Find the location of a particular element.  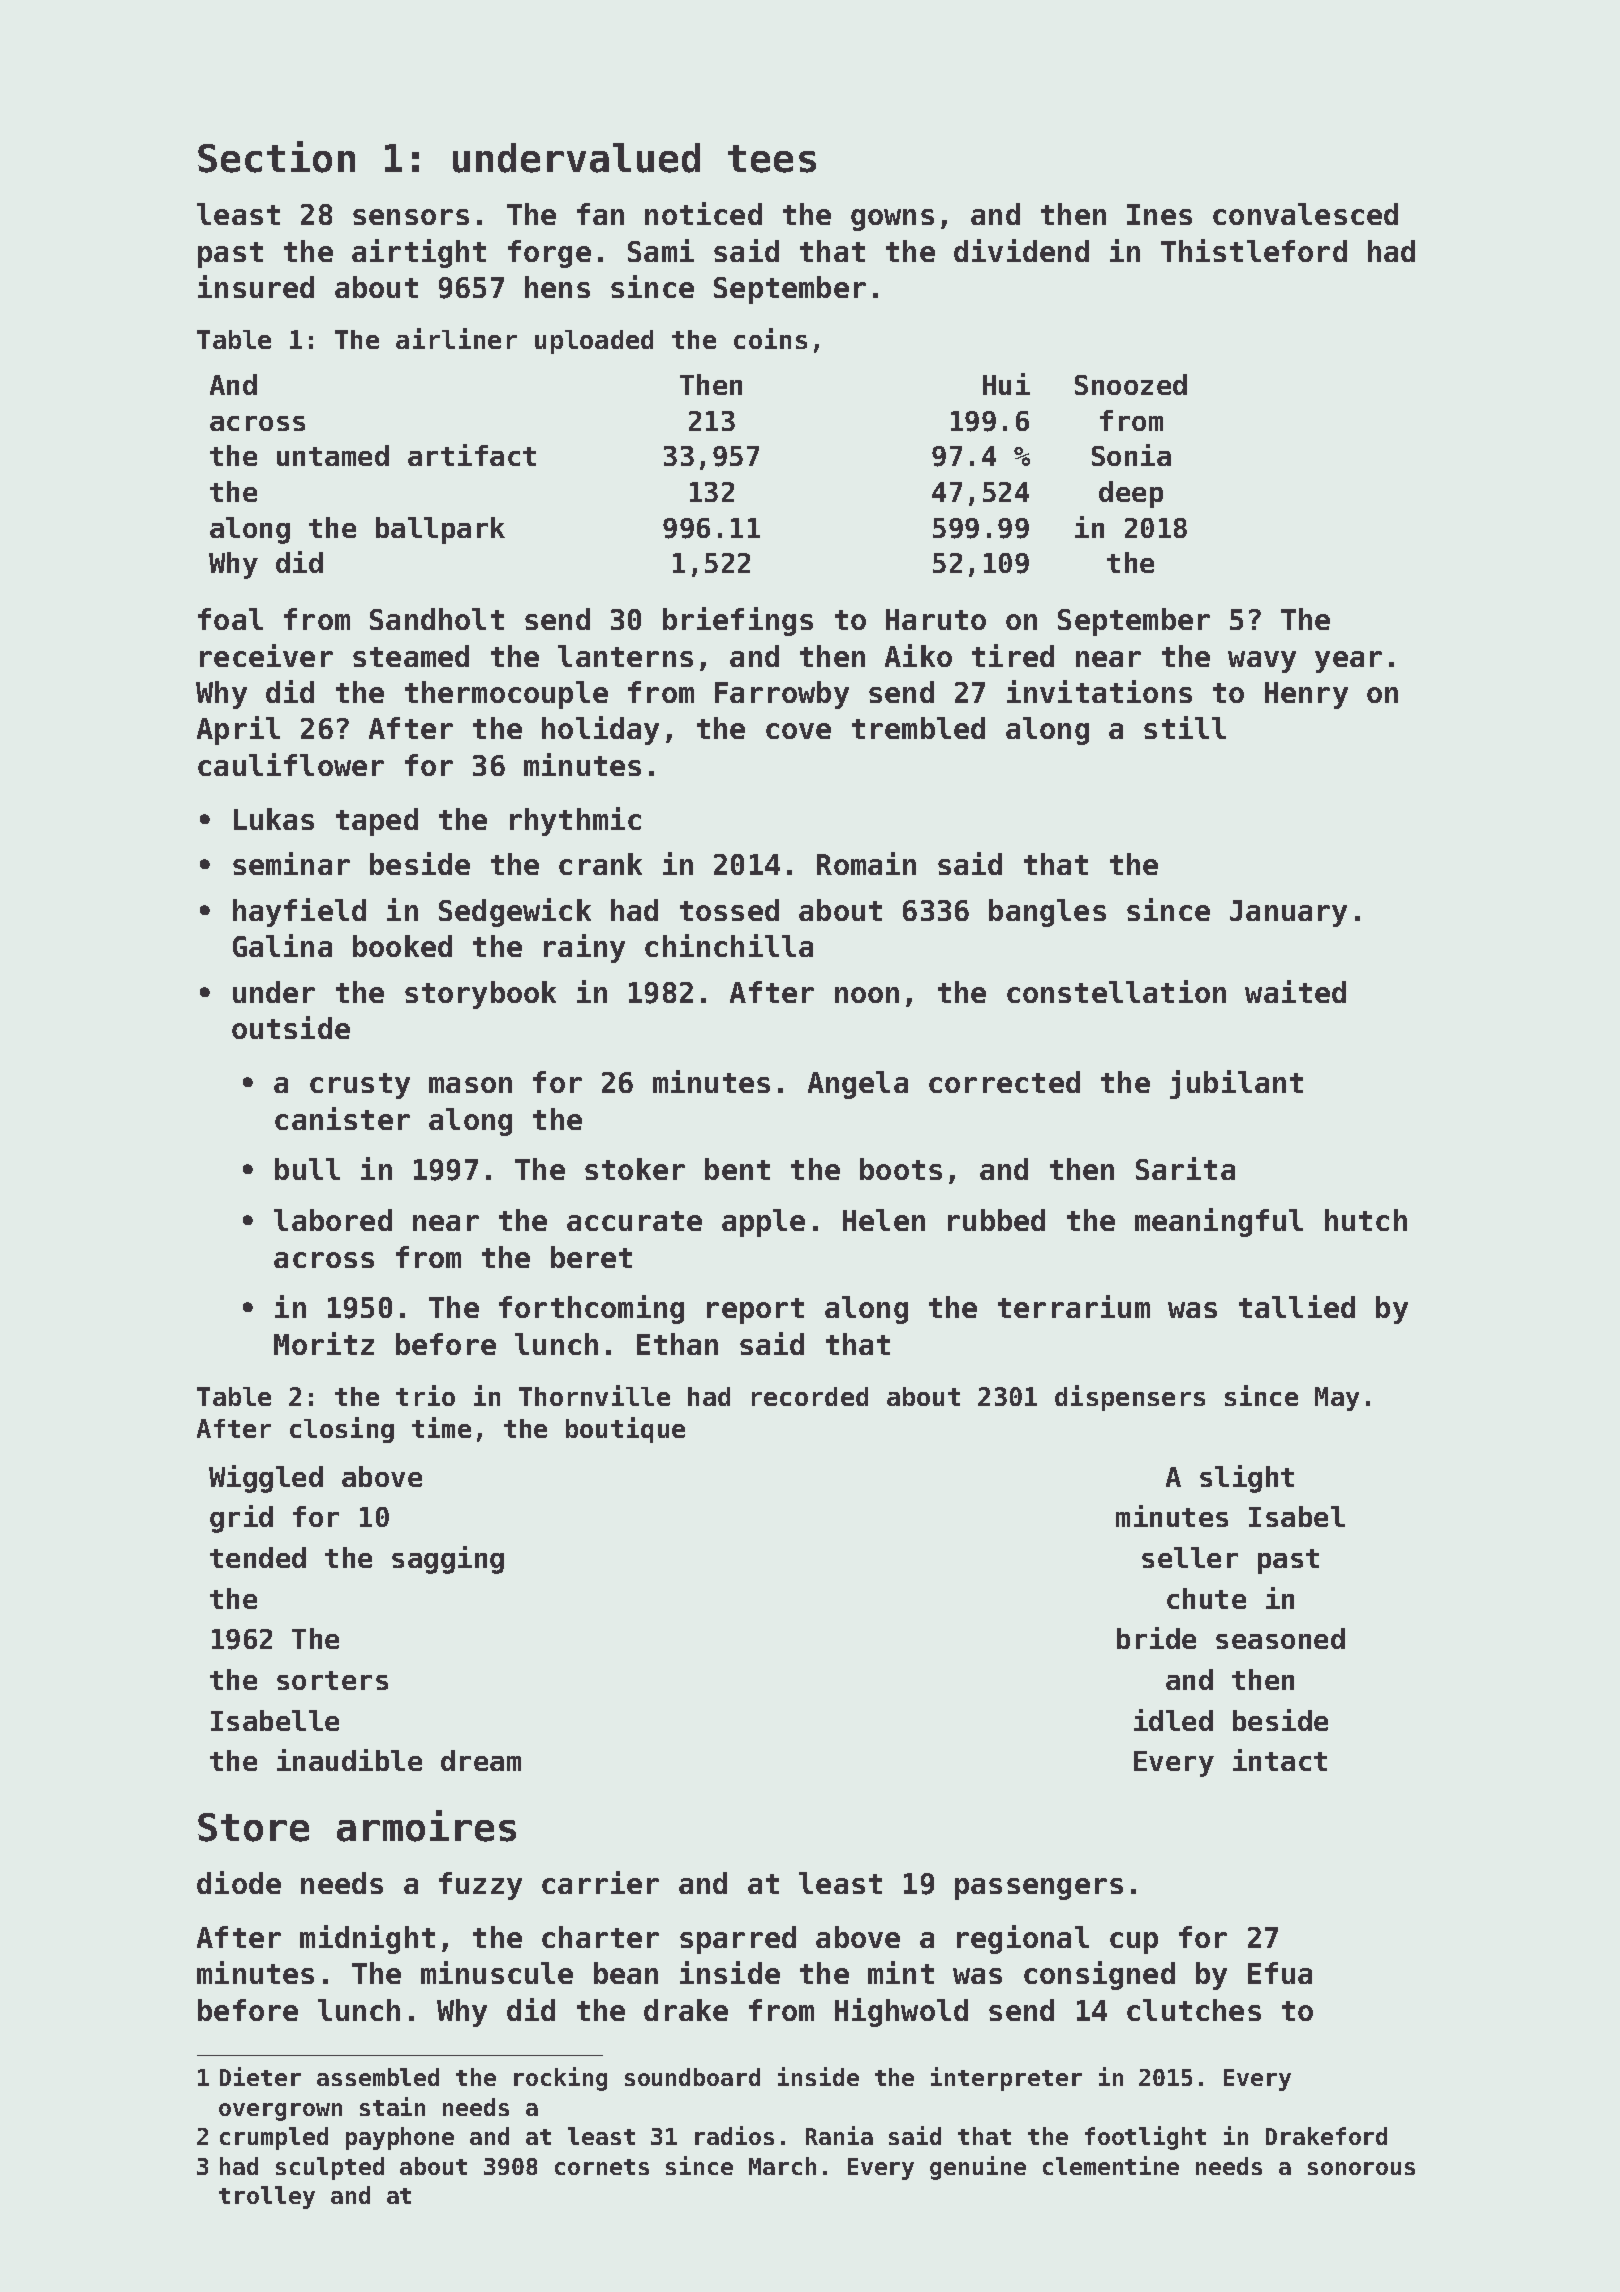

Angela is located at coordinates (858, 1085).
